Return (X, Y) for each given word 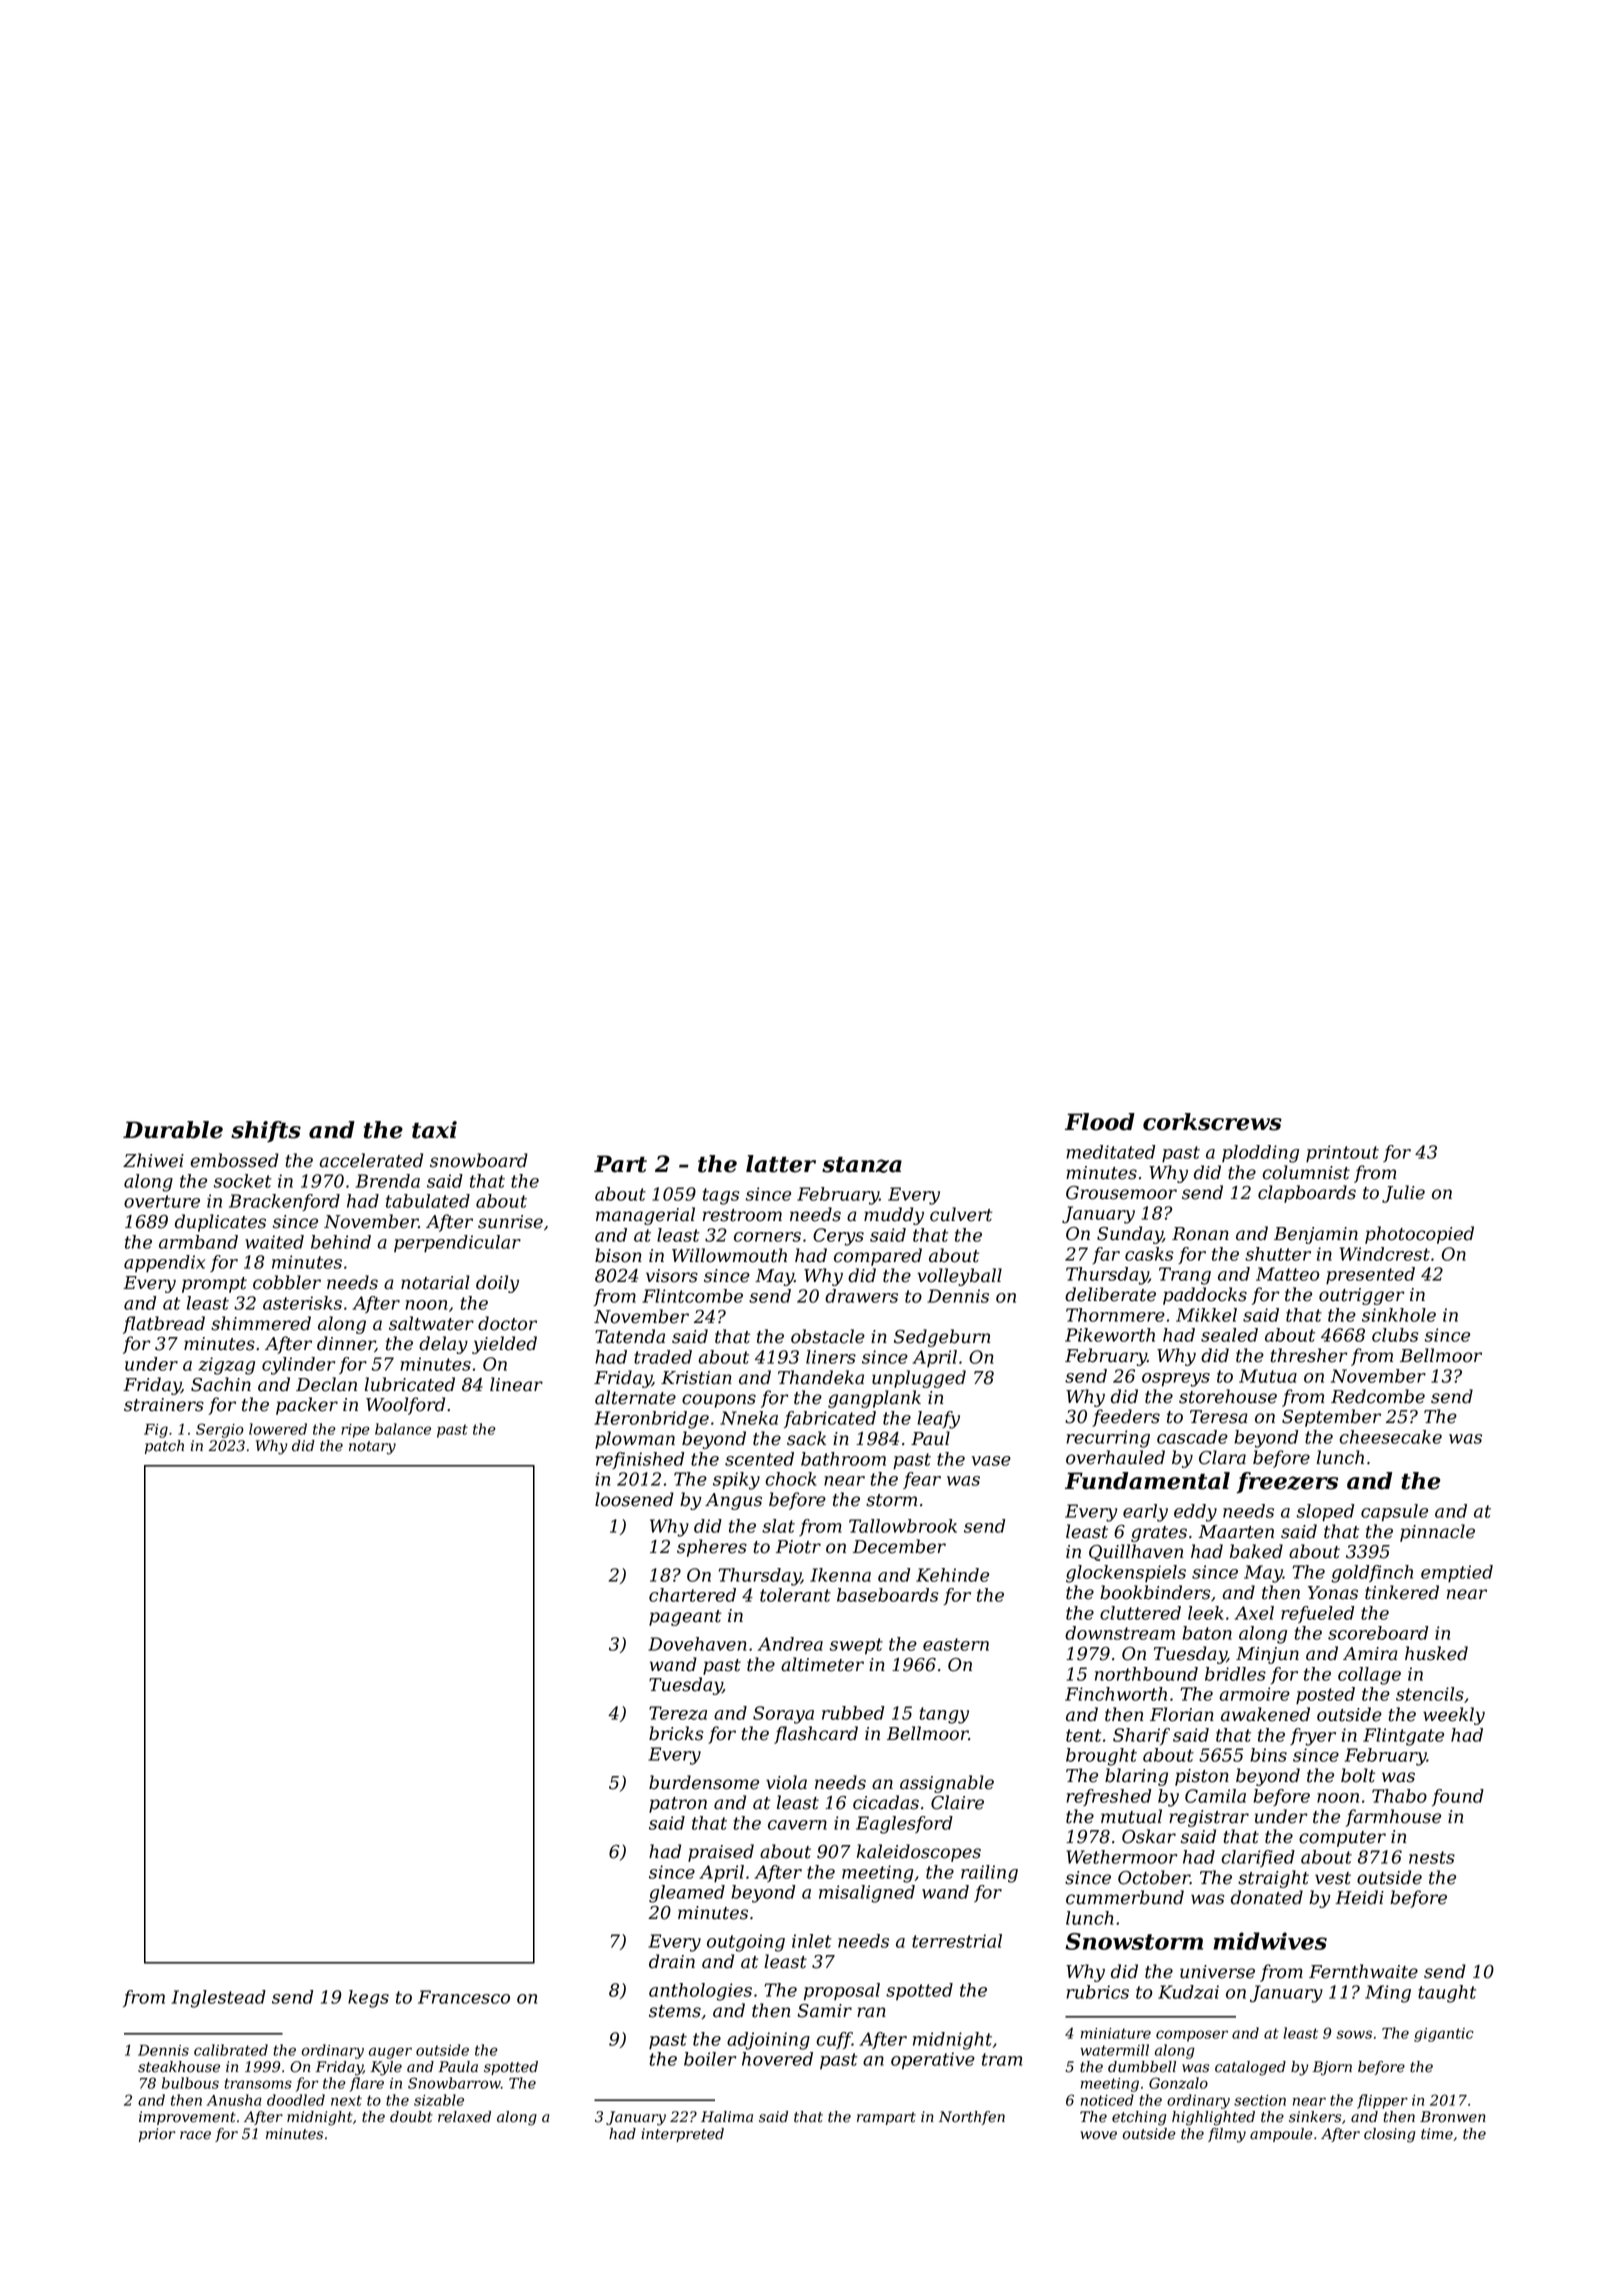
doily (497, 1284)
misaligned (867, 1894)
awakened (1265, 1714)
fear (922, 1480)
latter (781, 1164)
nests (1432, 1857)
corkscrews (1212, 1122)
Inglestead (219, 1999)
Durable (173, 1130)
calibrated (231, 2050)
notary (372, 1448)
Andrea (790, 1644)
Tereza (678, 1713)
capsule (1394, 1512)
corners (767, 1237)
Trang (1185, 1276)
